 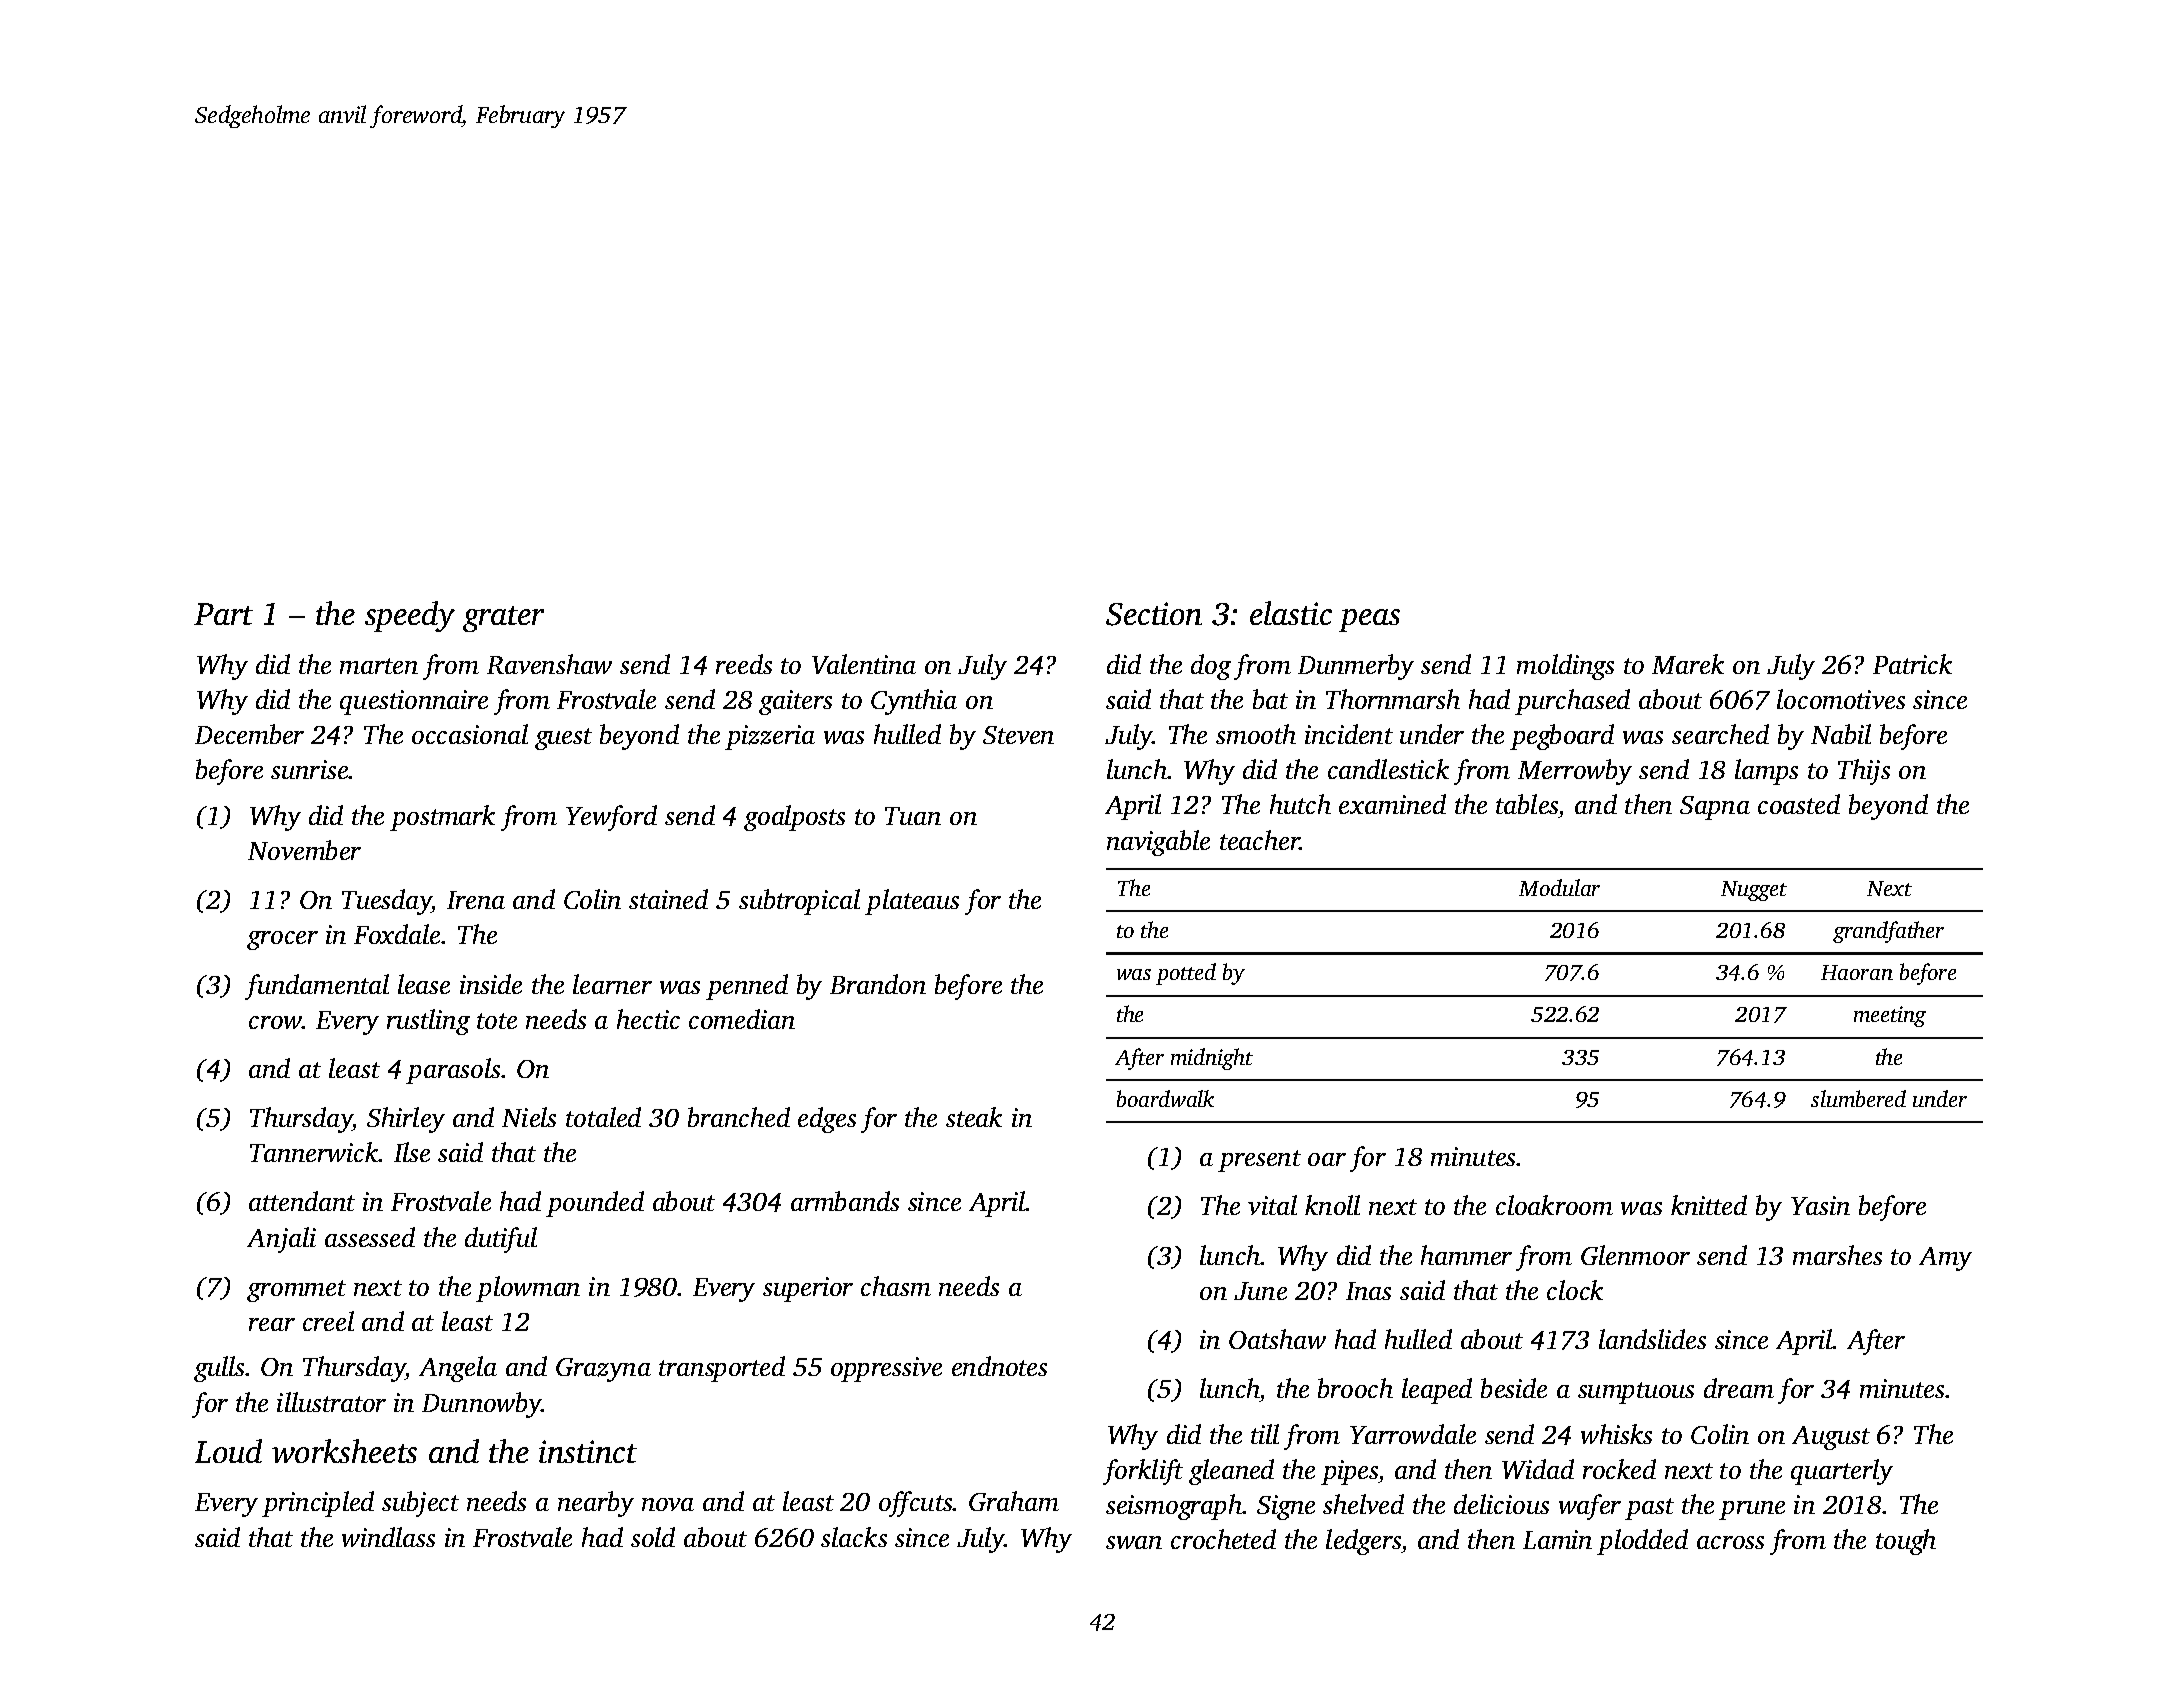 I want to click on nearby, so click(x=596, y=1504).
